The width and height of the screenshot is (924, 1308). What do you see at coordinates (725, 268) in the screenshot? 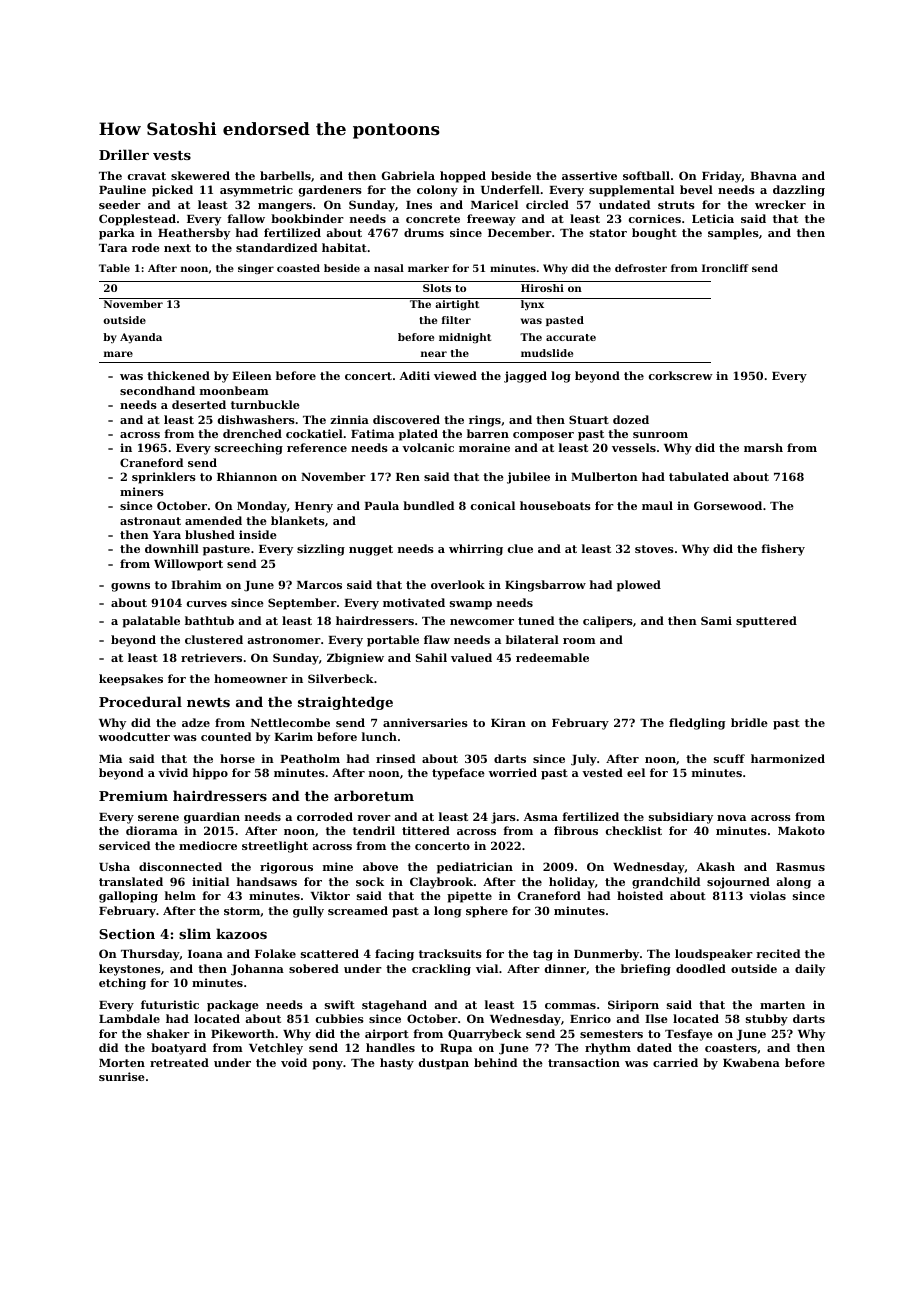
I see `Ironcliff` at bounding box center [725, 268].
